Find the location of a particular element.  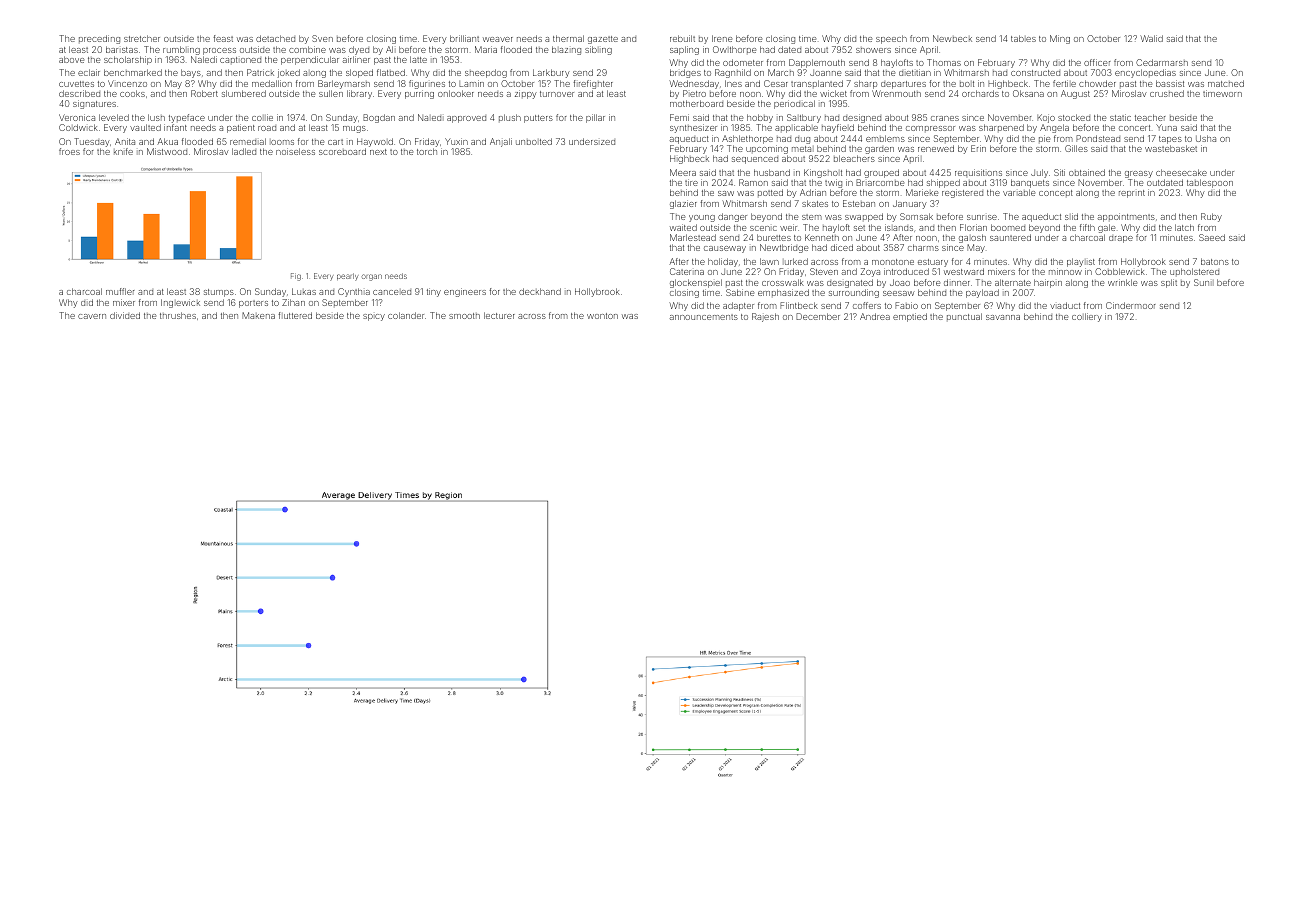

knife is located at coordinates (123, 151).
